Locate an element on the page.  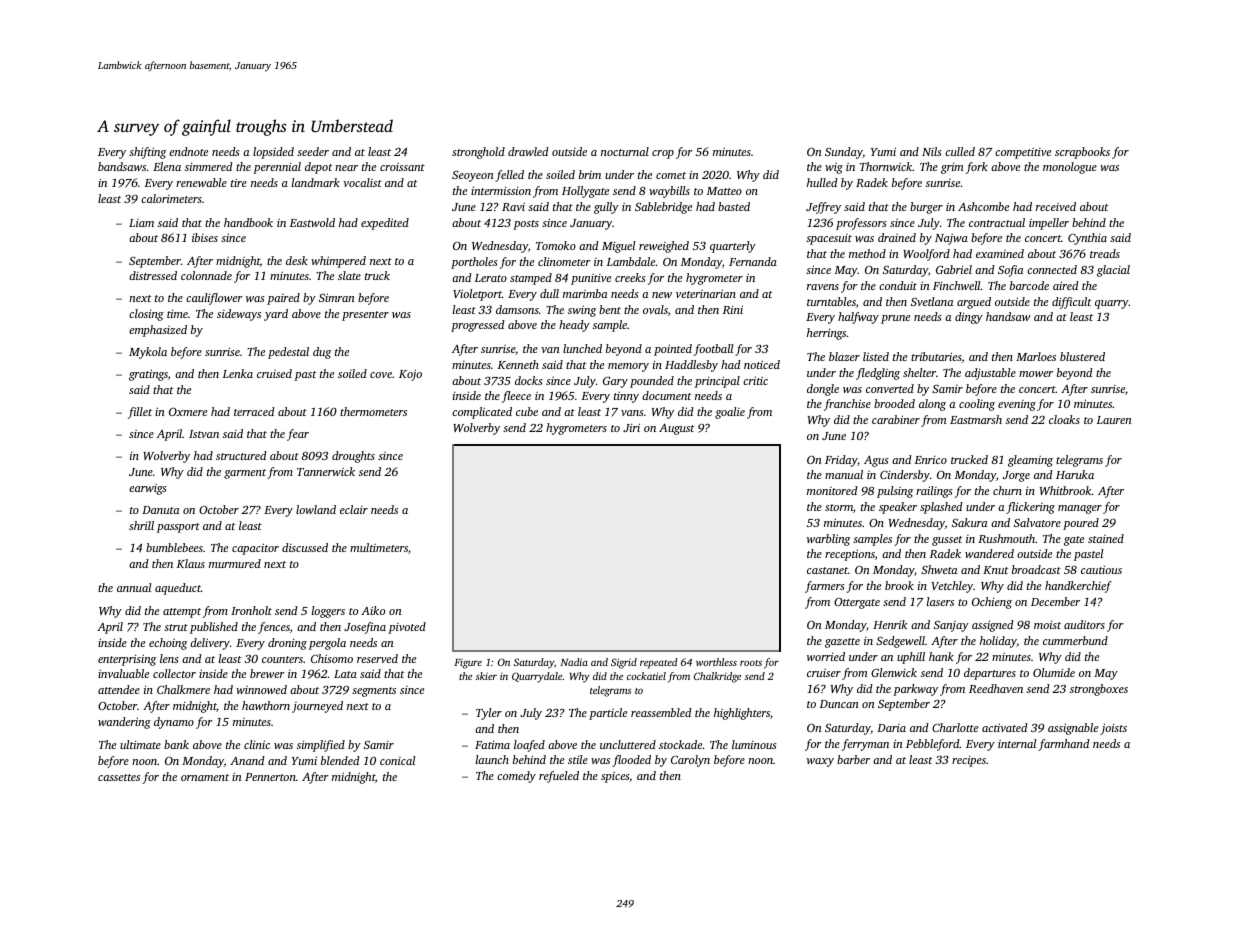
Sigrid is located at coordinates (624, 663).
